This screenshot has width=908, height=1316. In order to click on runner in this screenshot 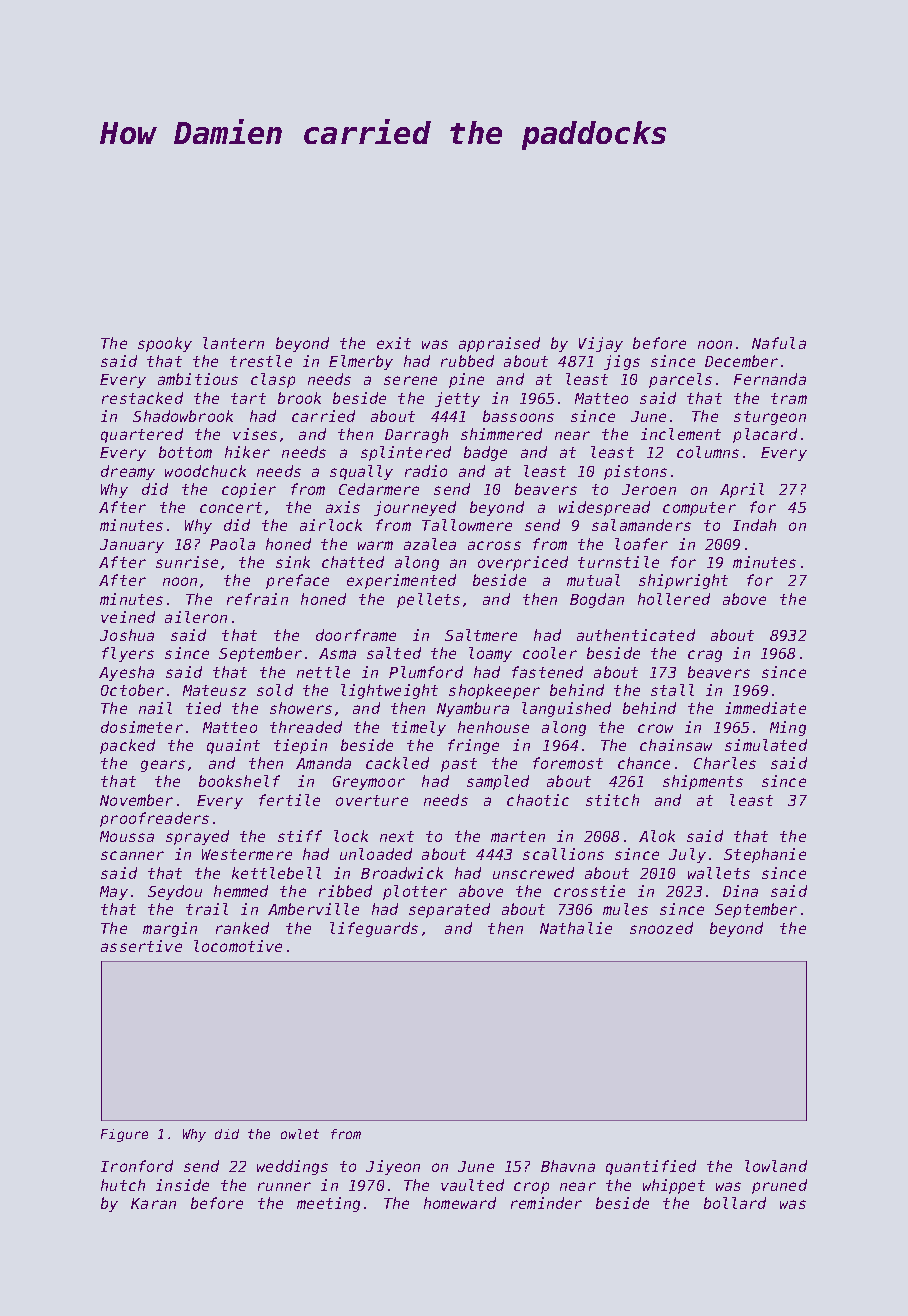, I will do `click(284, 1186)`.
